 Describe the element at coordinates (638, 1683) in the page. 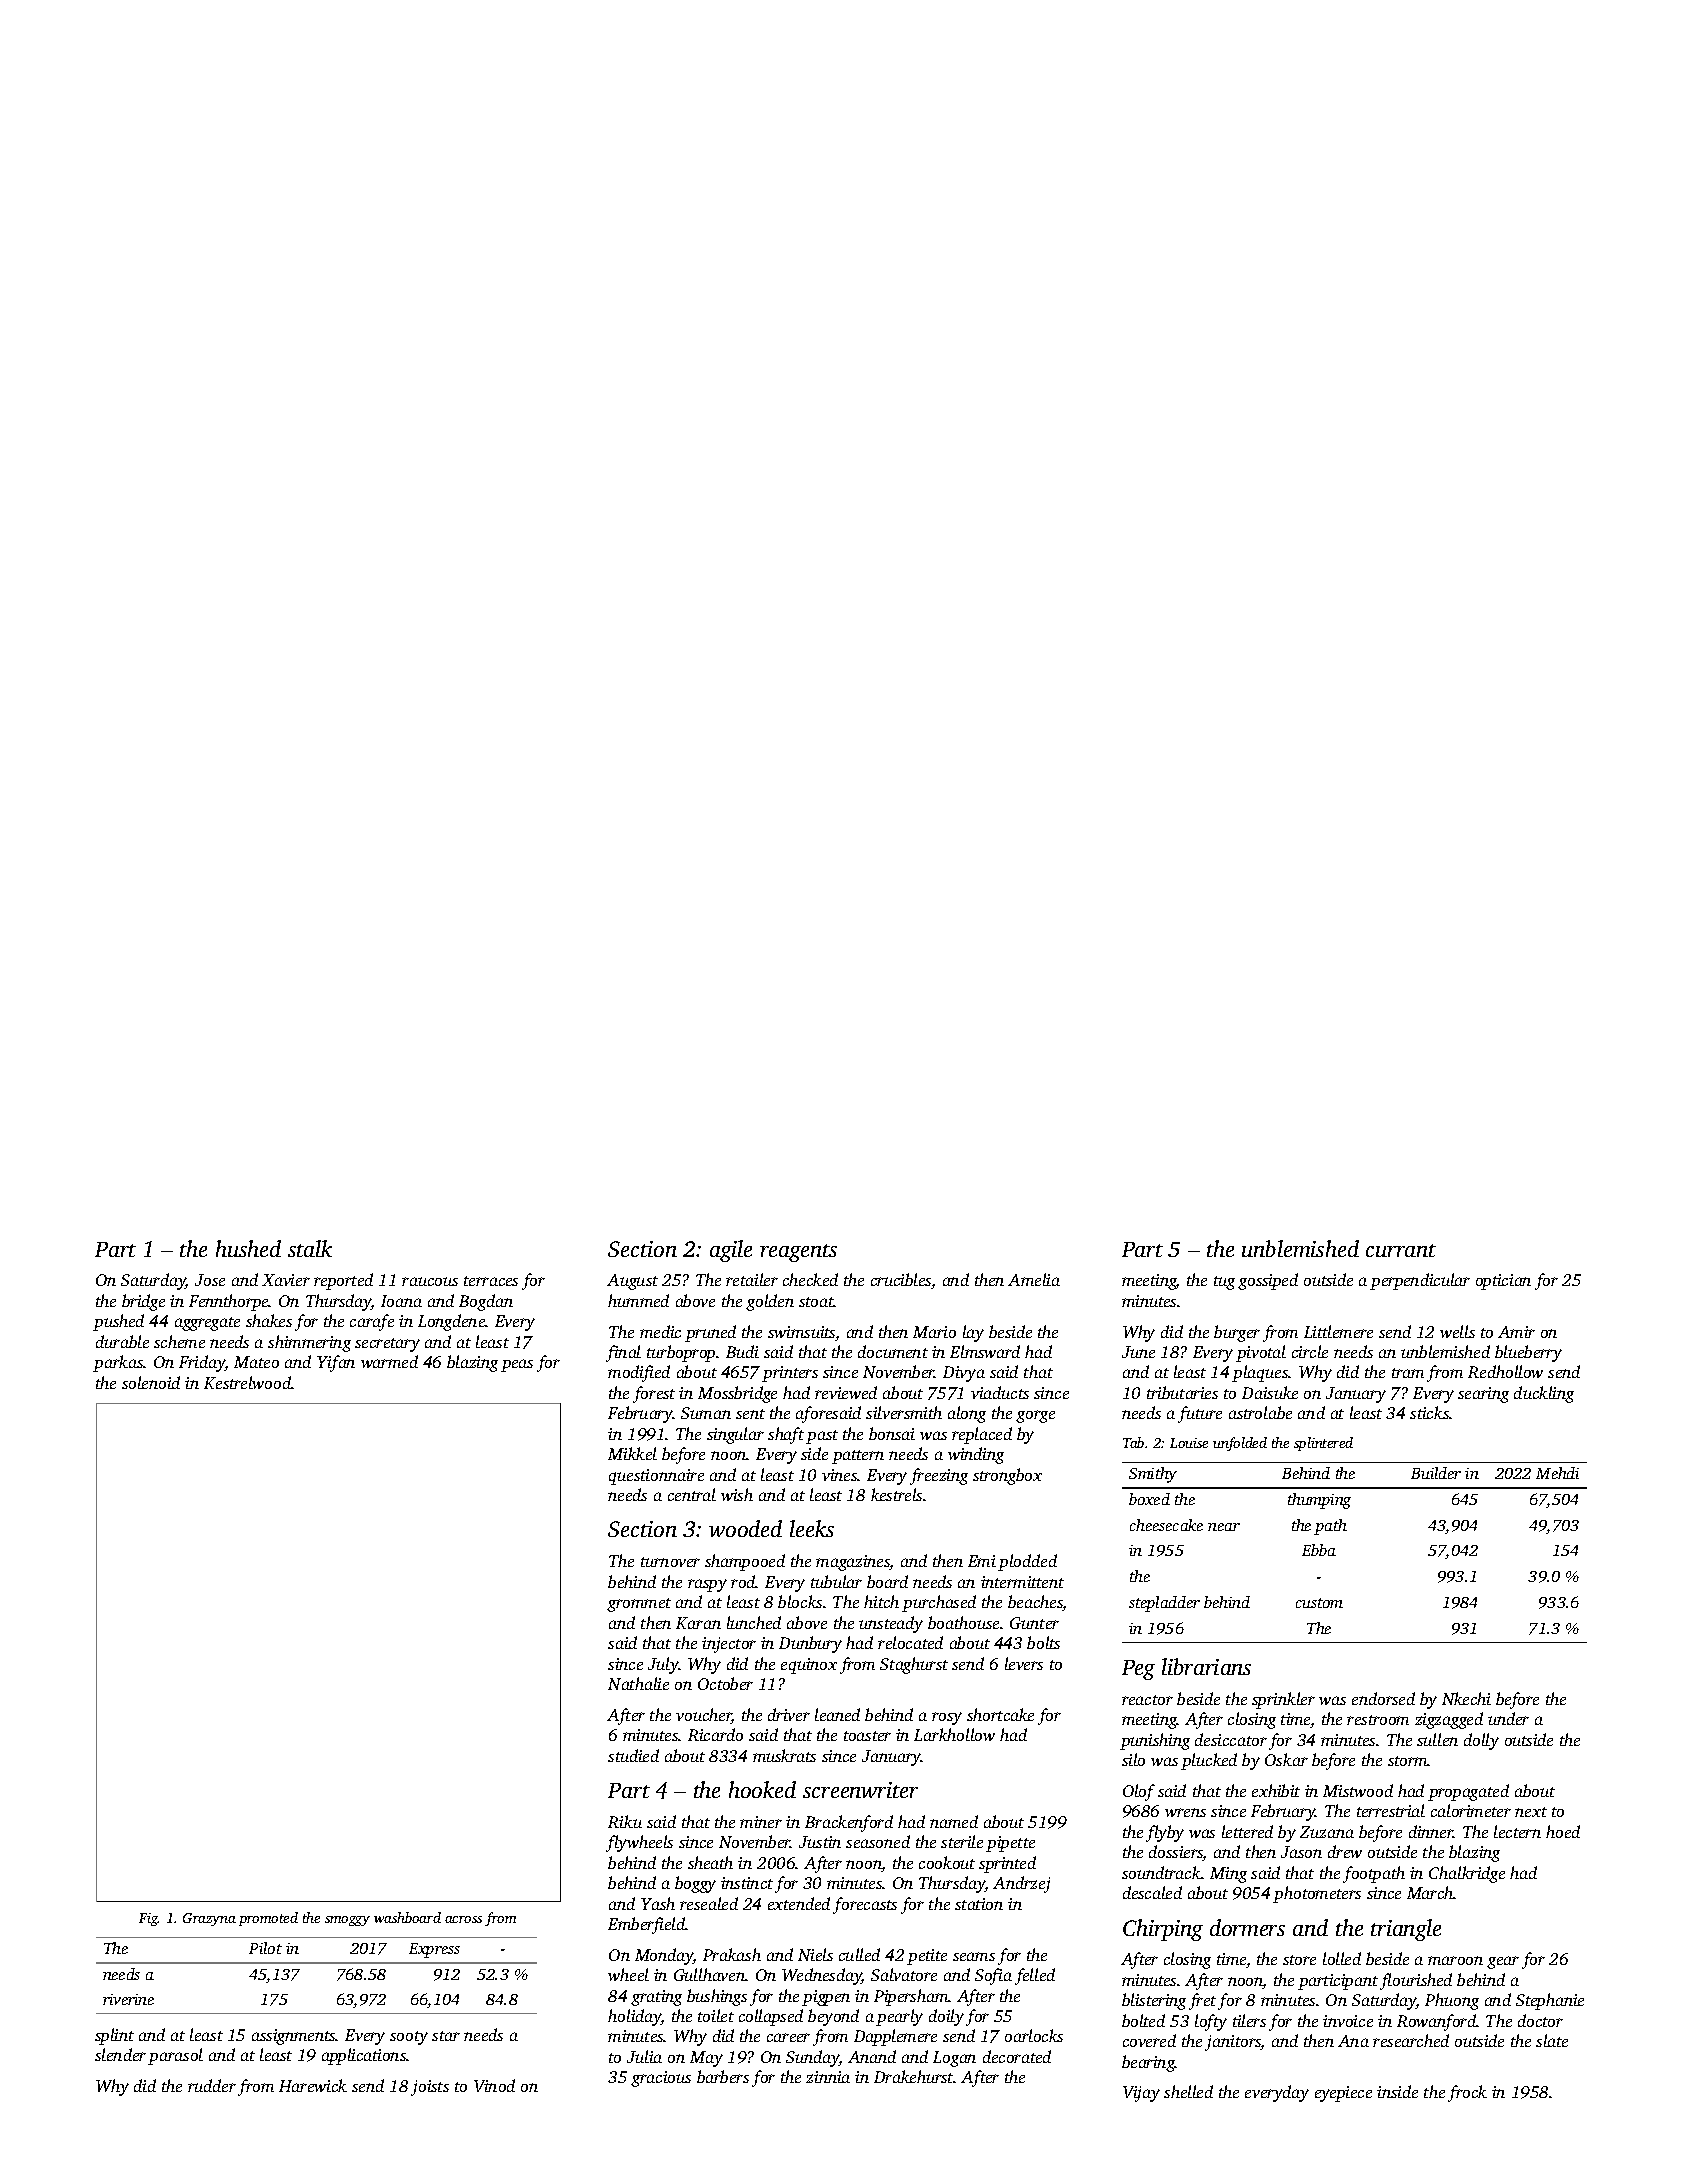

I see `Nathalie` at that location.
